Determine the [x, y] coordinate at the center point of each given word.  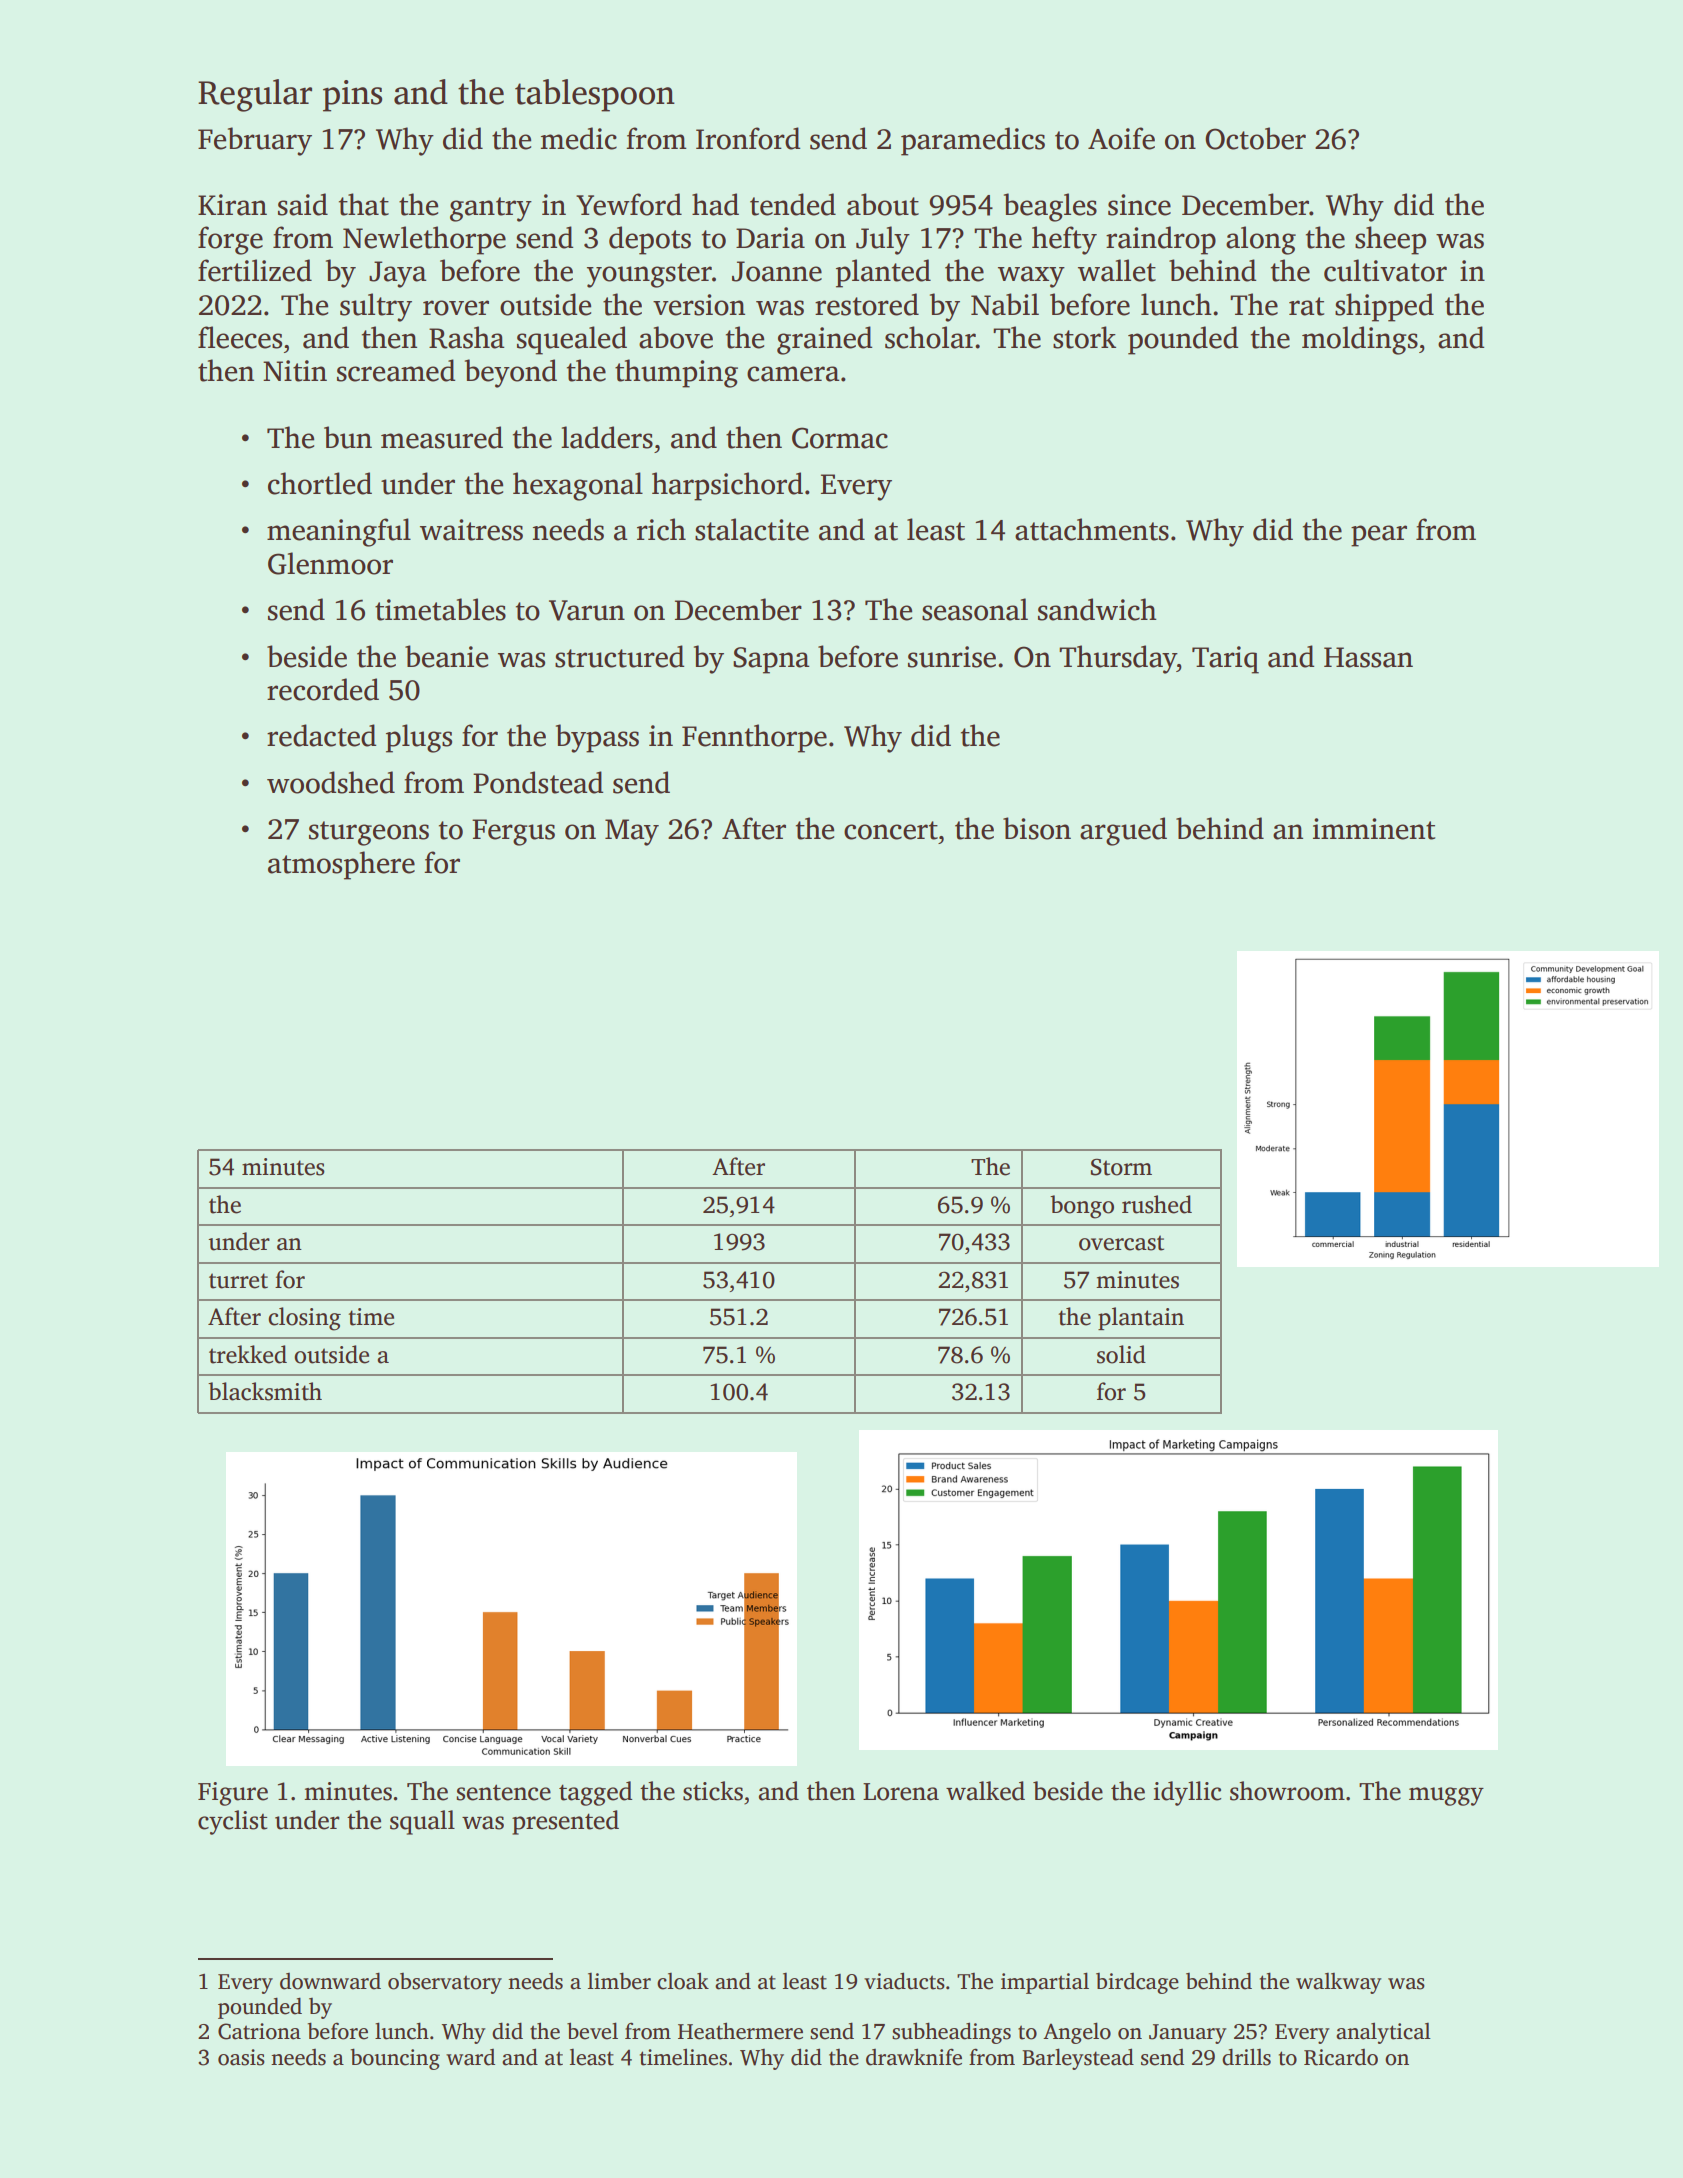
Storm [1121, 1167]
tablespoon [595, 95]
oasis [241, 2057]
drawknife [914, 2057]
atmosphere [341, 865]
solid [1121, 1354]
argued [1123, 831]
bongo [1082, 1207]
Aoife [1121, 138]
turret [238, 1281]
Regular [255, 95]
